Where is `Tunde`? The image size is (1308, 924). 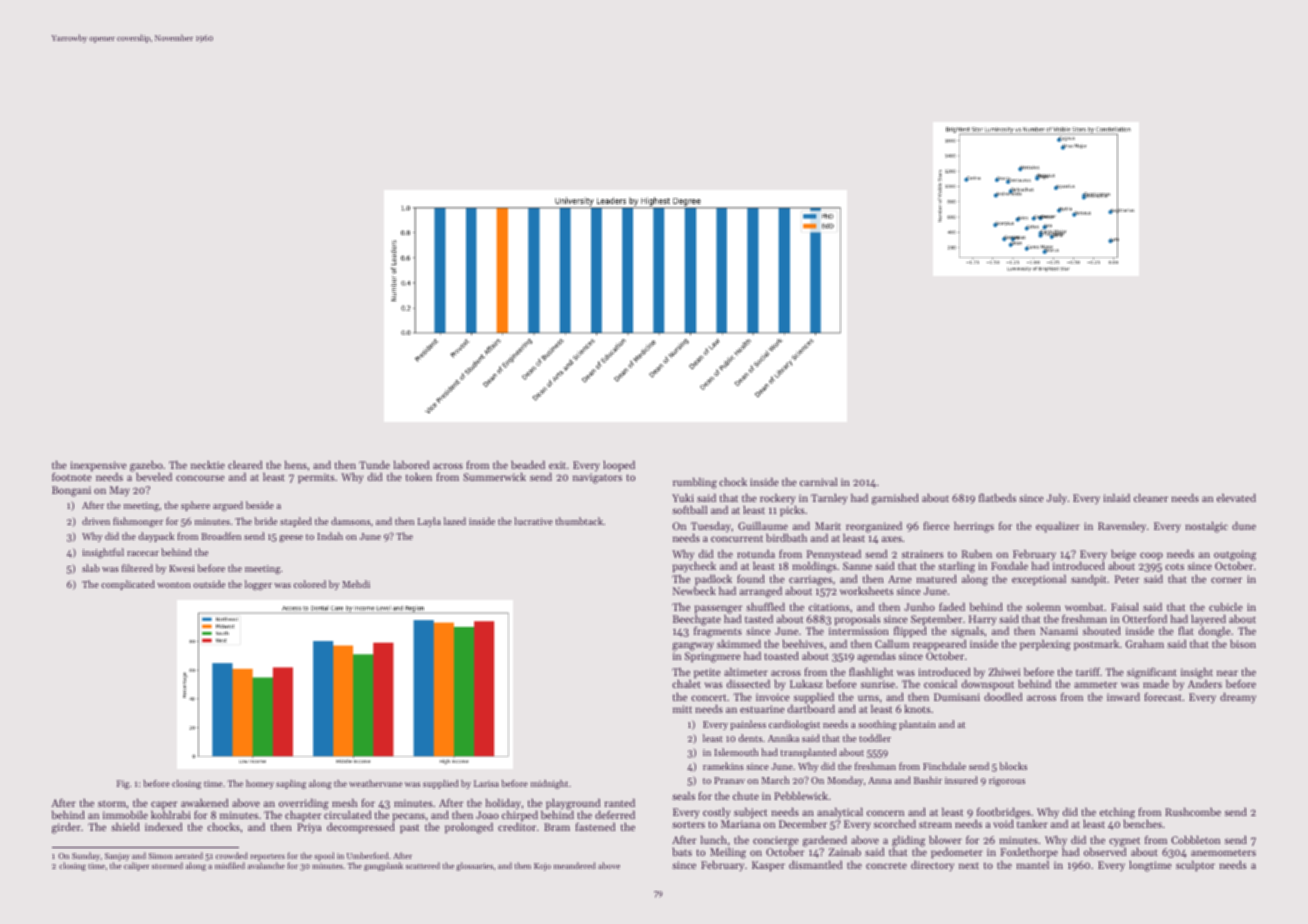 Tunde is located at coordinates (374, 465).
